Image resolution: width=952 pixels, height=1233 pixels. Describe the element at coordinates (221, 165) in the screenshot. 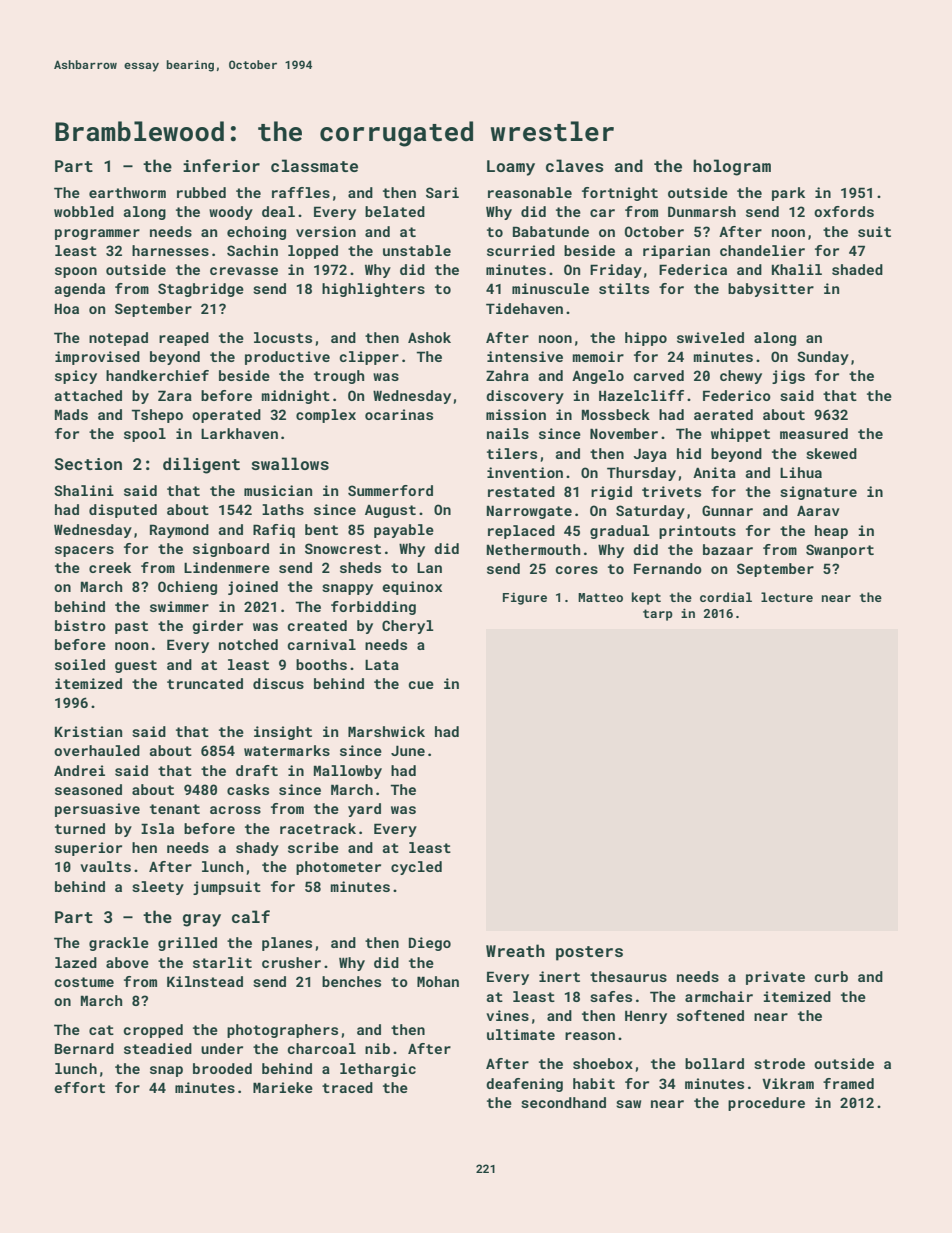

I see `inferior` at that location.
